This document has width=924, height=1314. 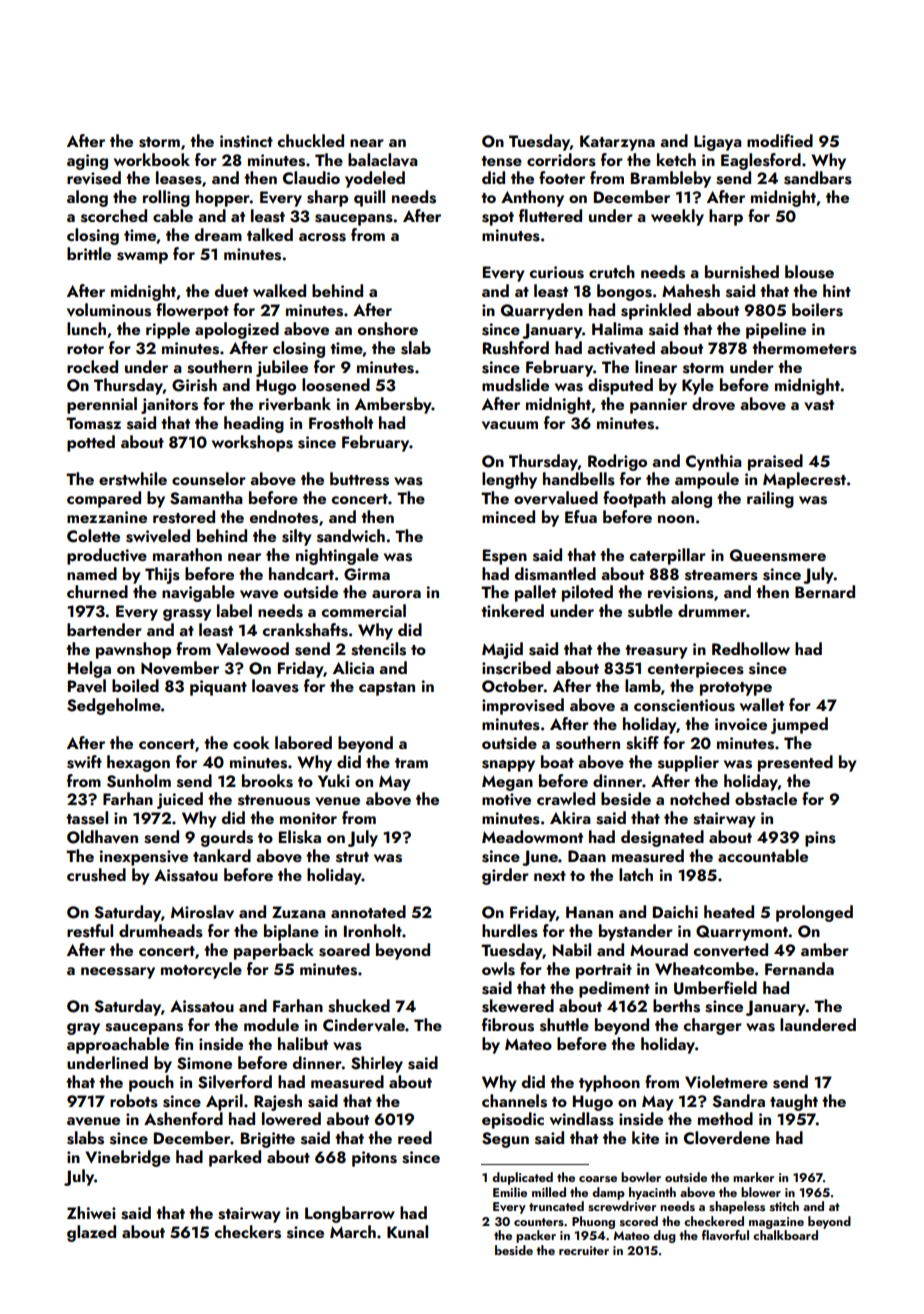 What do you see at coordinates (246, 141) in the document?
I see `instinct` at bounding box center [246, 141].
